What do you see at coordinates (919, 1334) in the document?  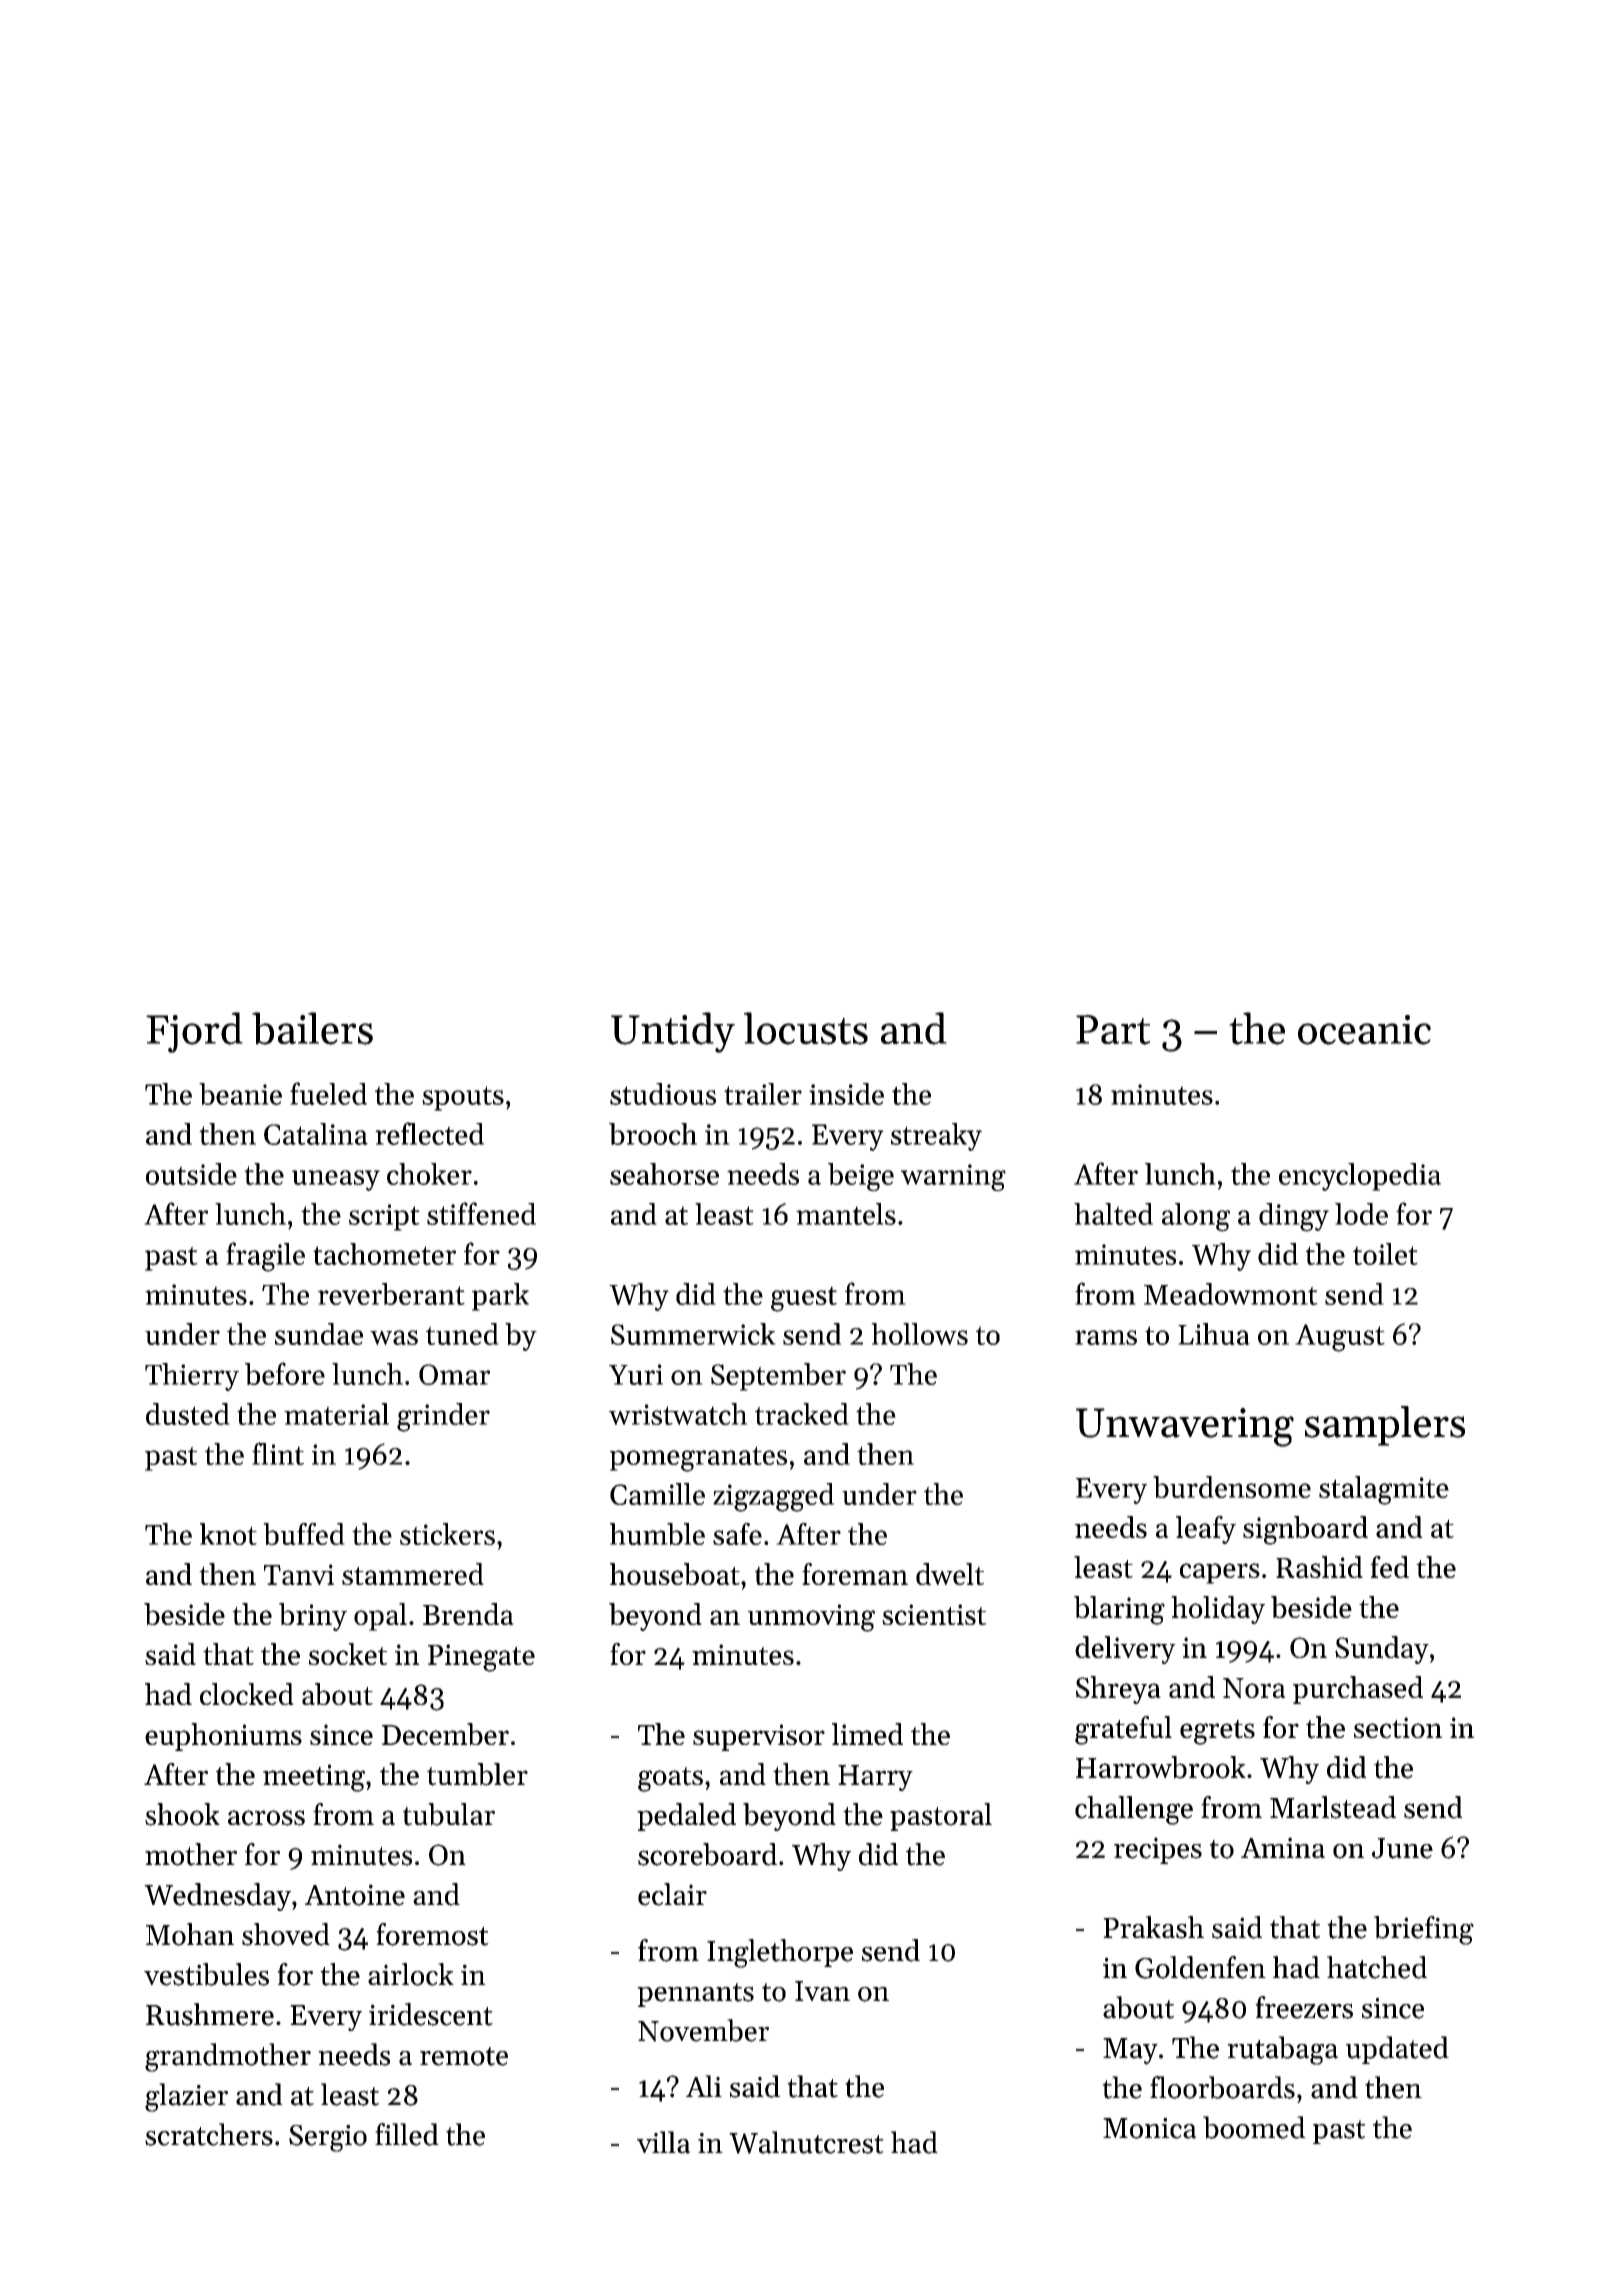 I see `hollows` at bounding box center [919, 1334].
